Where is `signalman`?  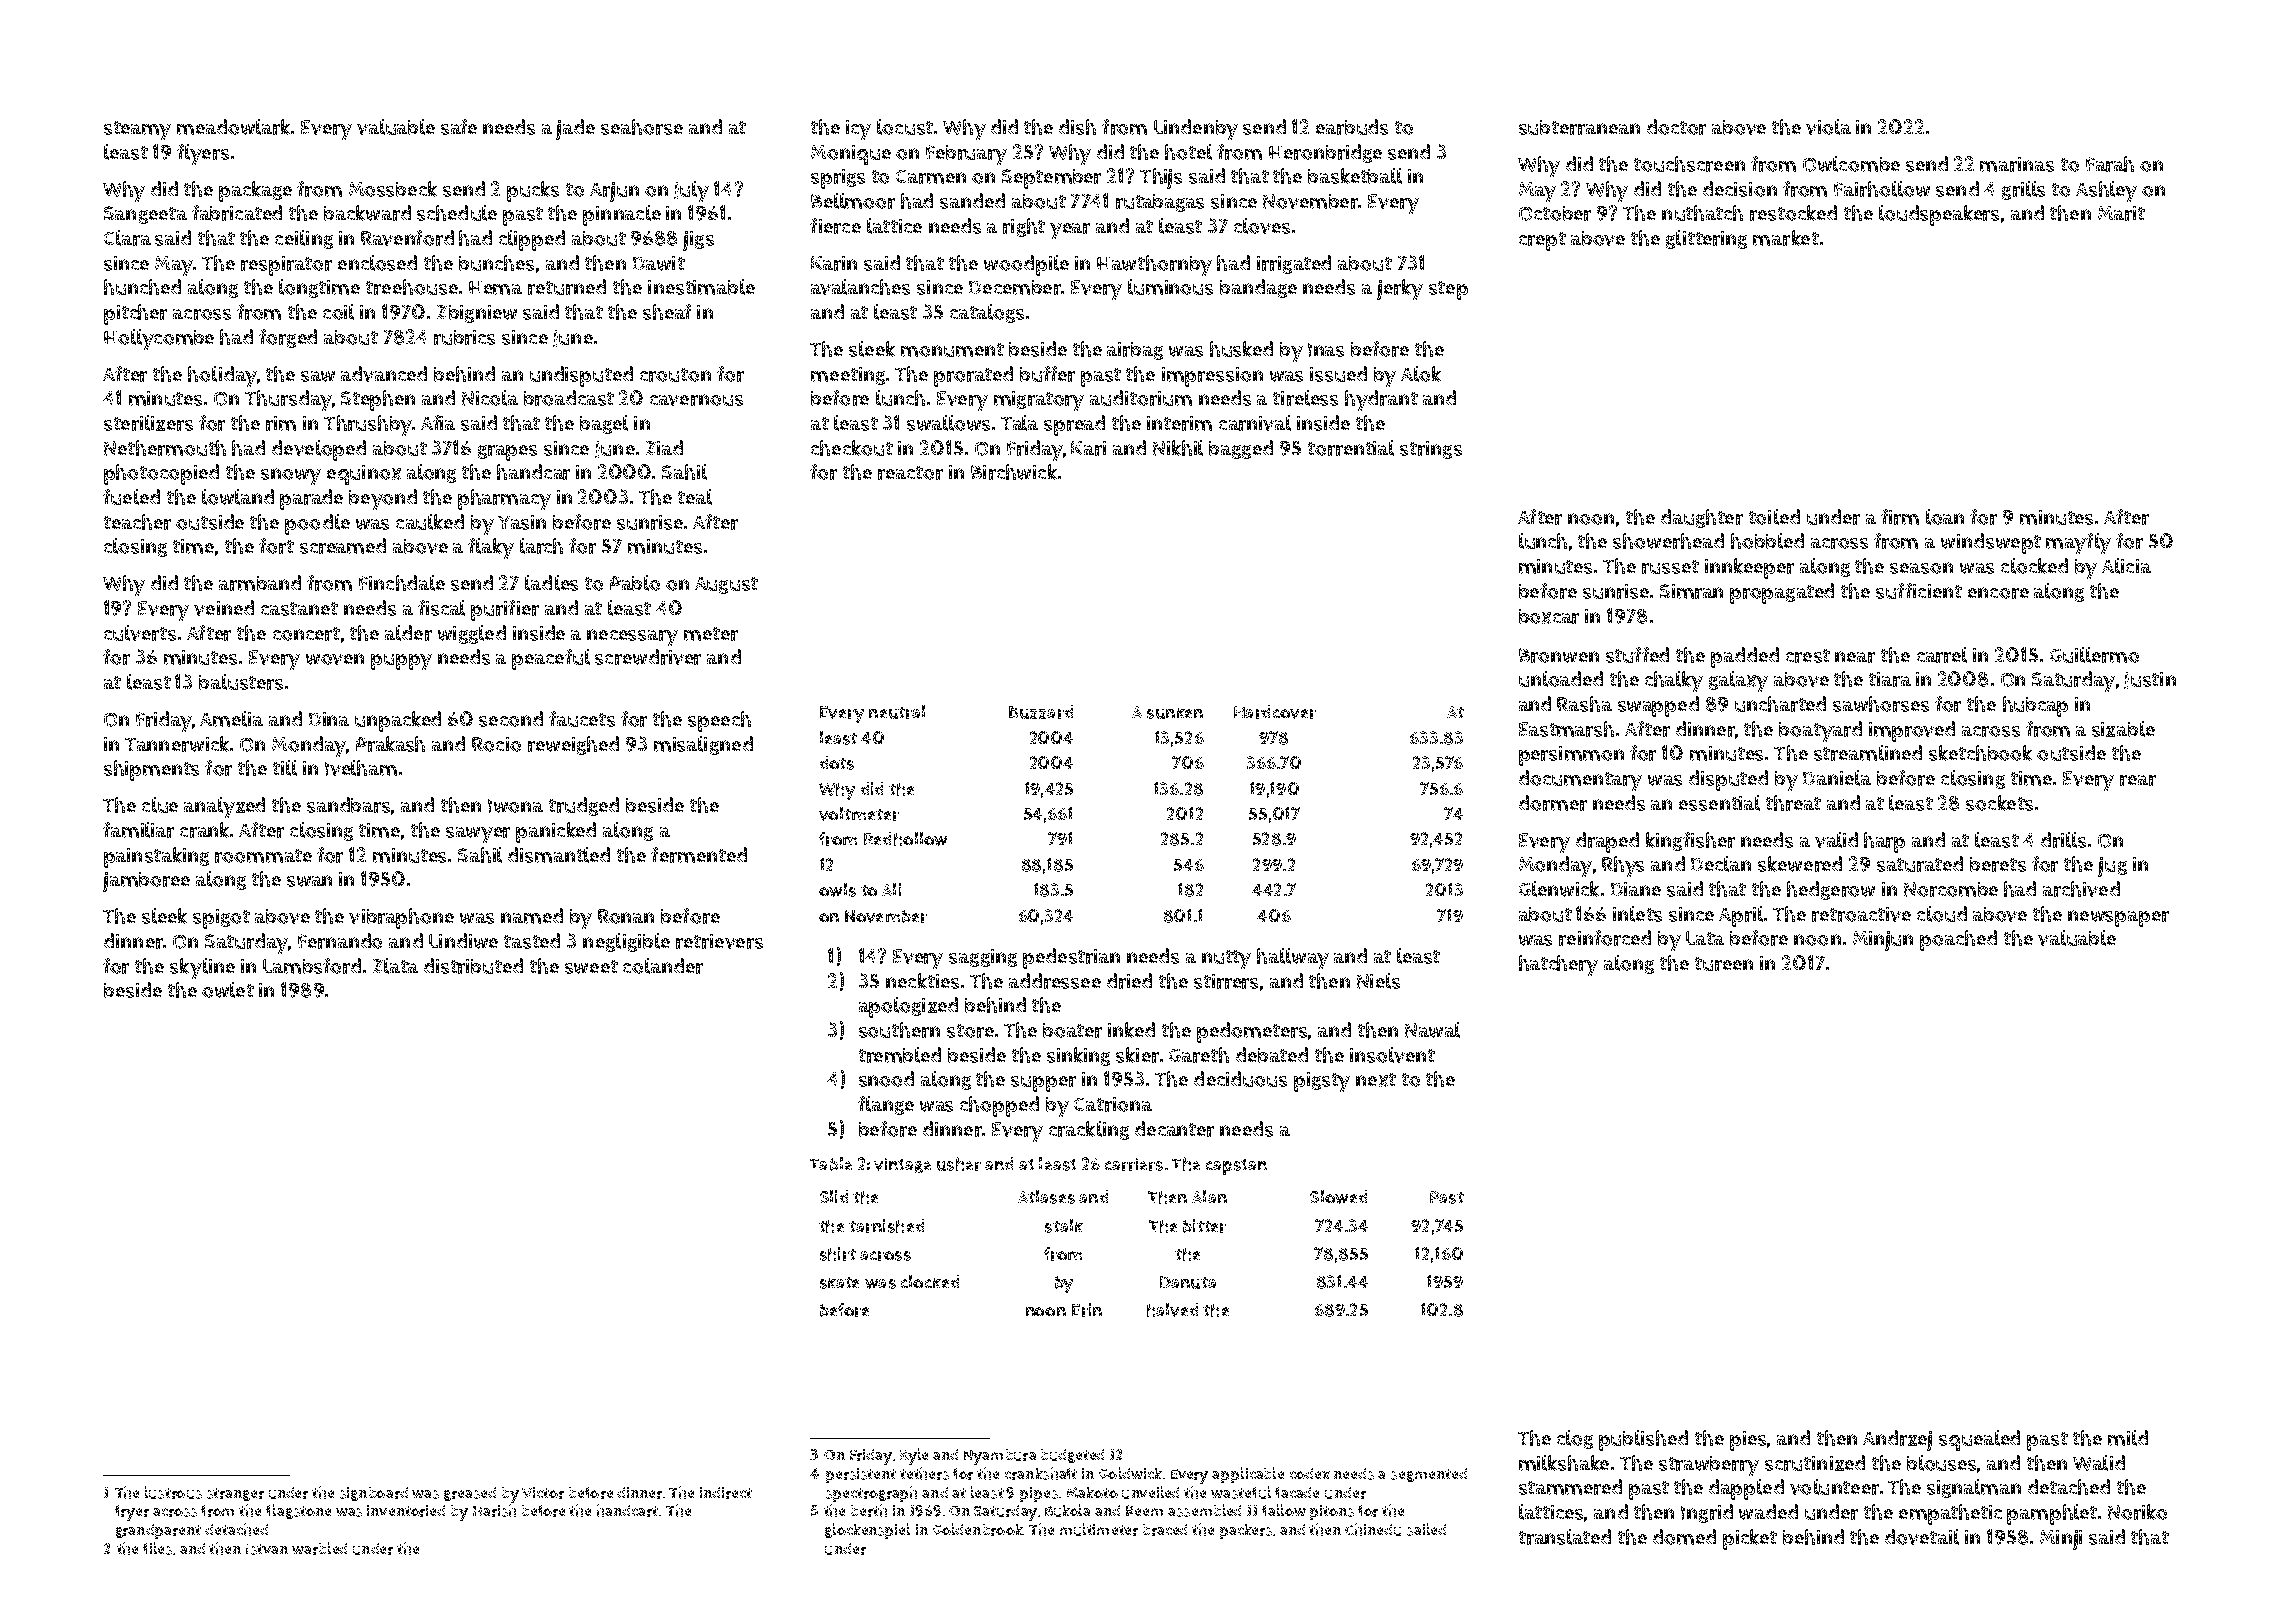 signalman is located at coordinates (1974, 1488).
